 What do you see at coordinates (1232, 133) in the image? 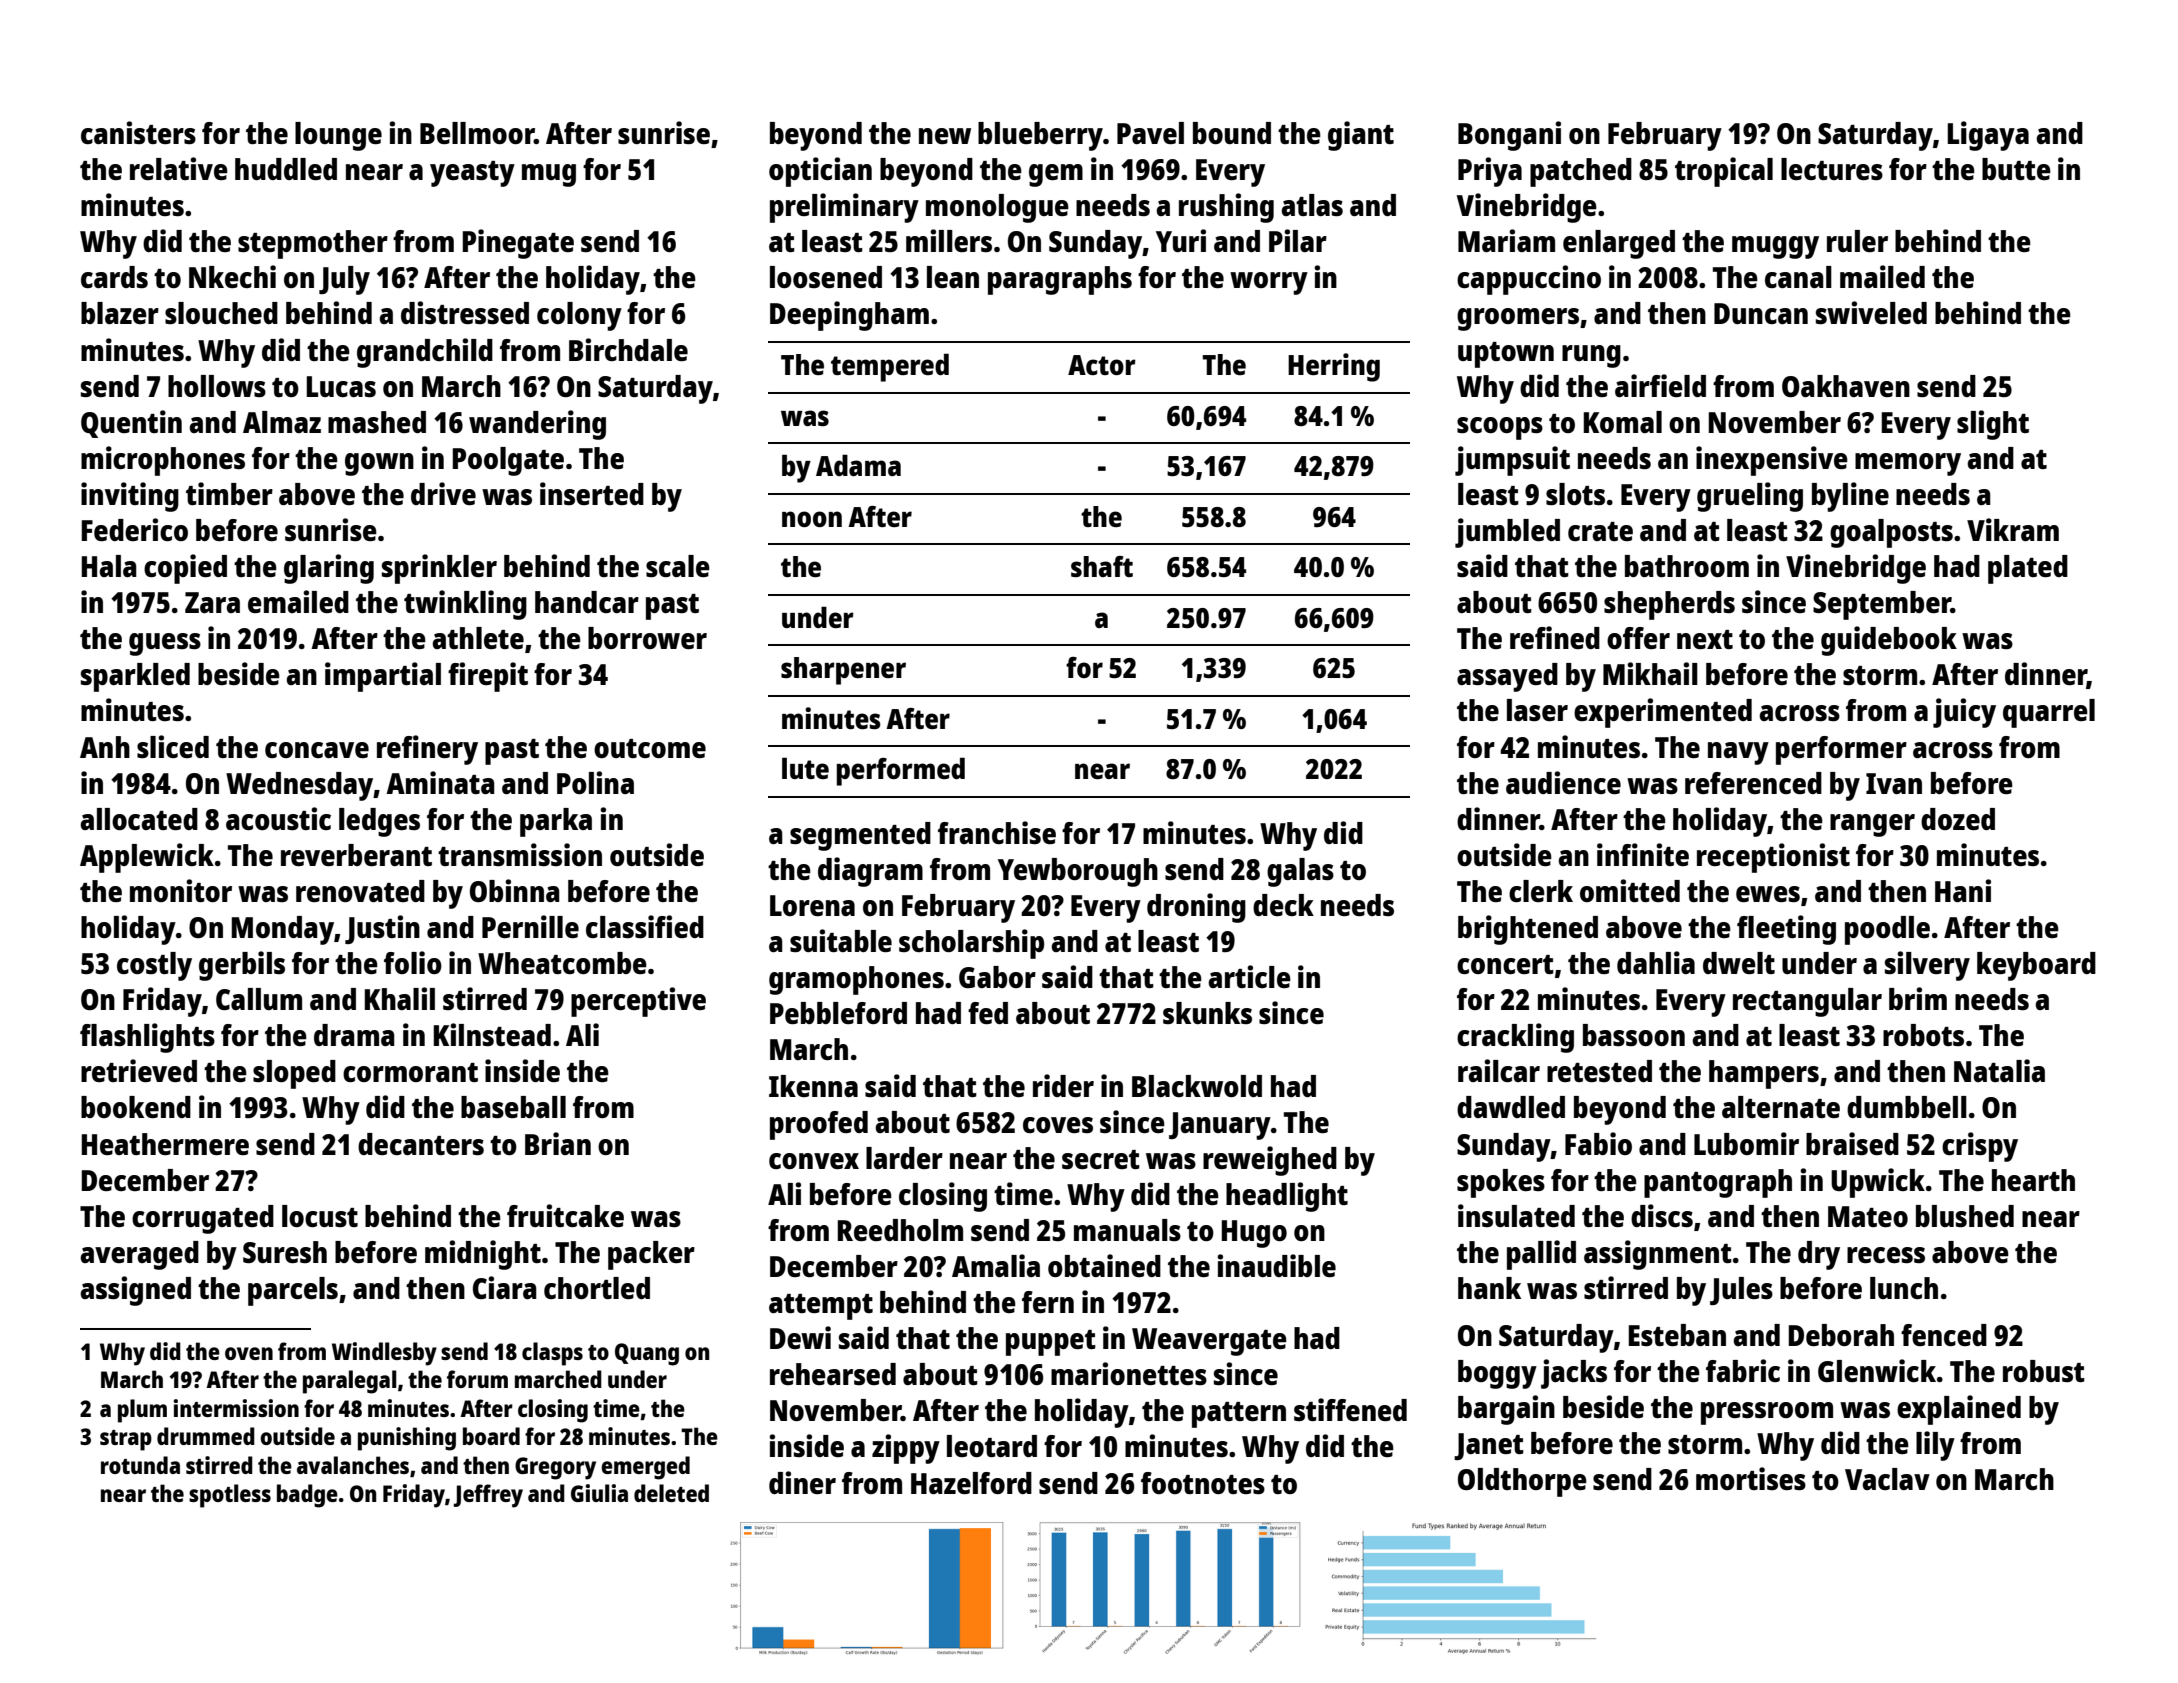
I see `bound` at bounding box center [1232, 133].
